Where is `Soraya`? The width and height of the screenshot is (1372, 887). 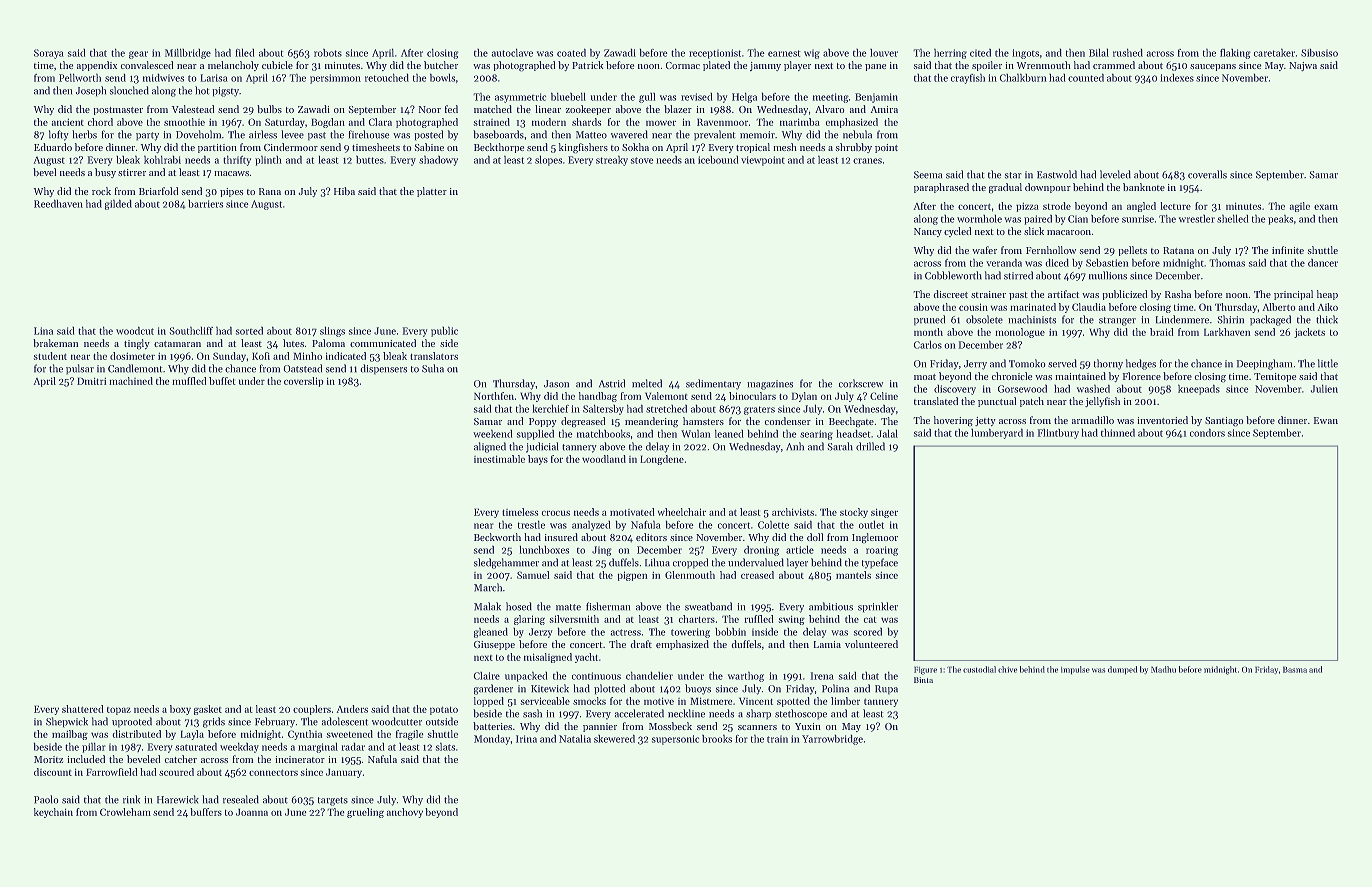
Soraya is located at coordinates (49, 54).
